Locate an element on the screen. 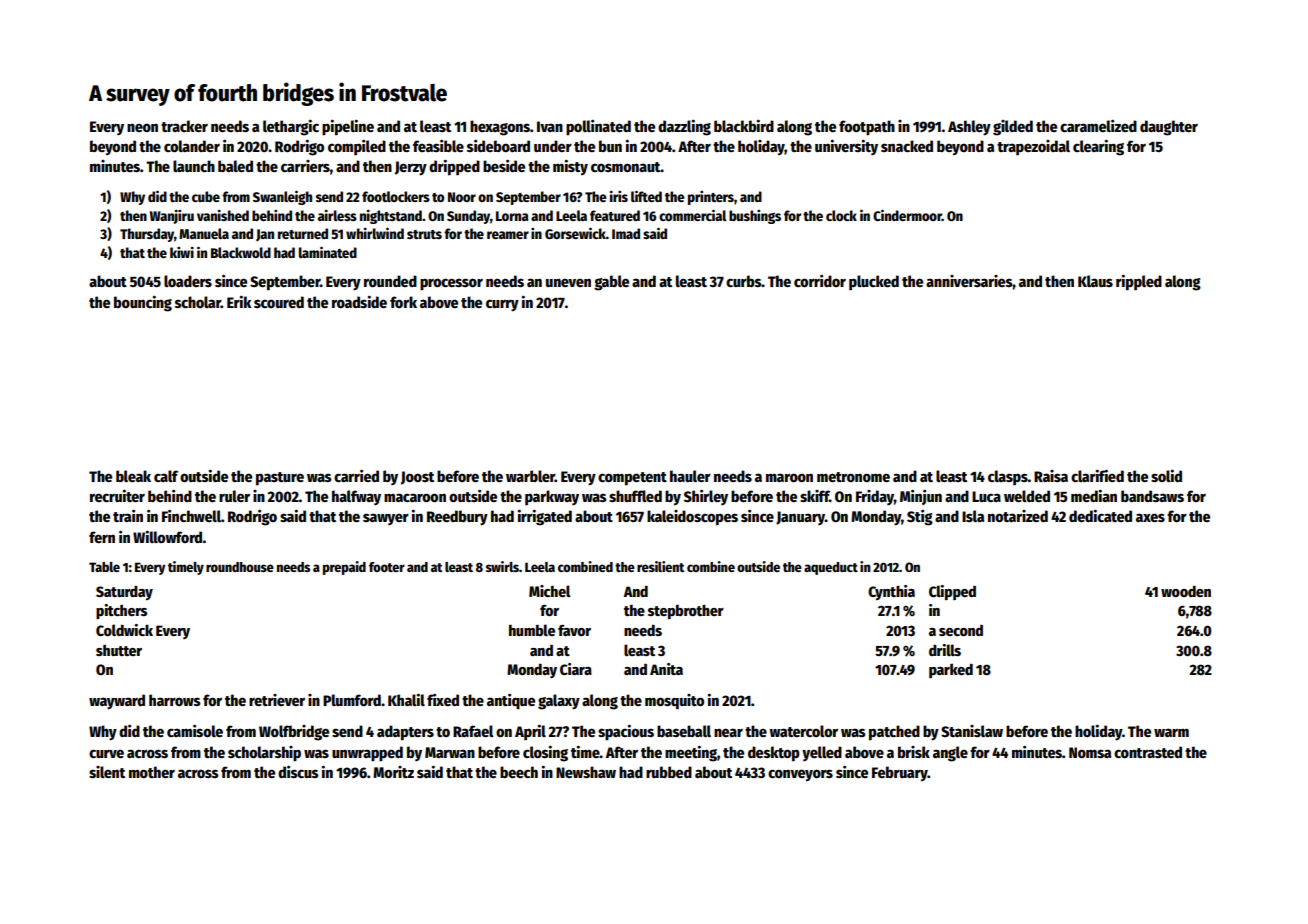 This screenshot has height=924, width=1308. beech is located at coordinates (519, 772).
